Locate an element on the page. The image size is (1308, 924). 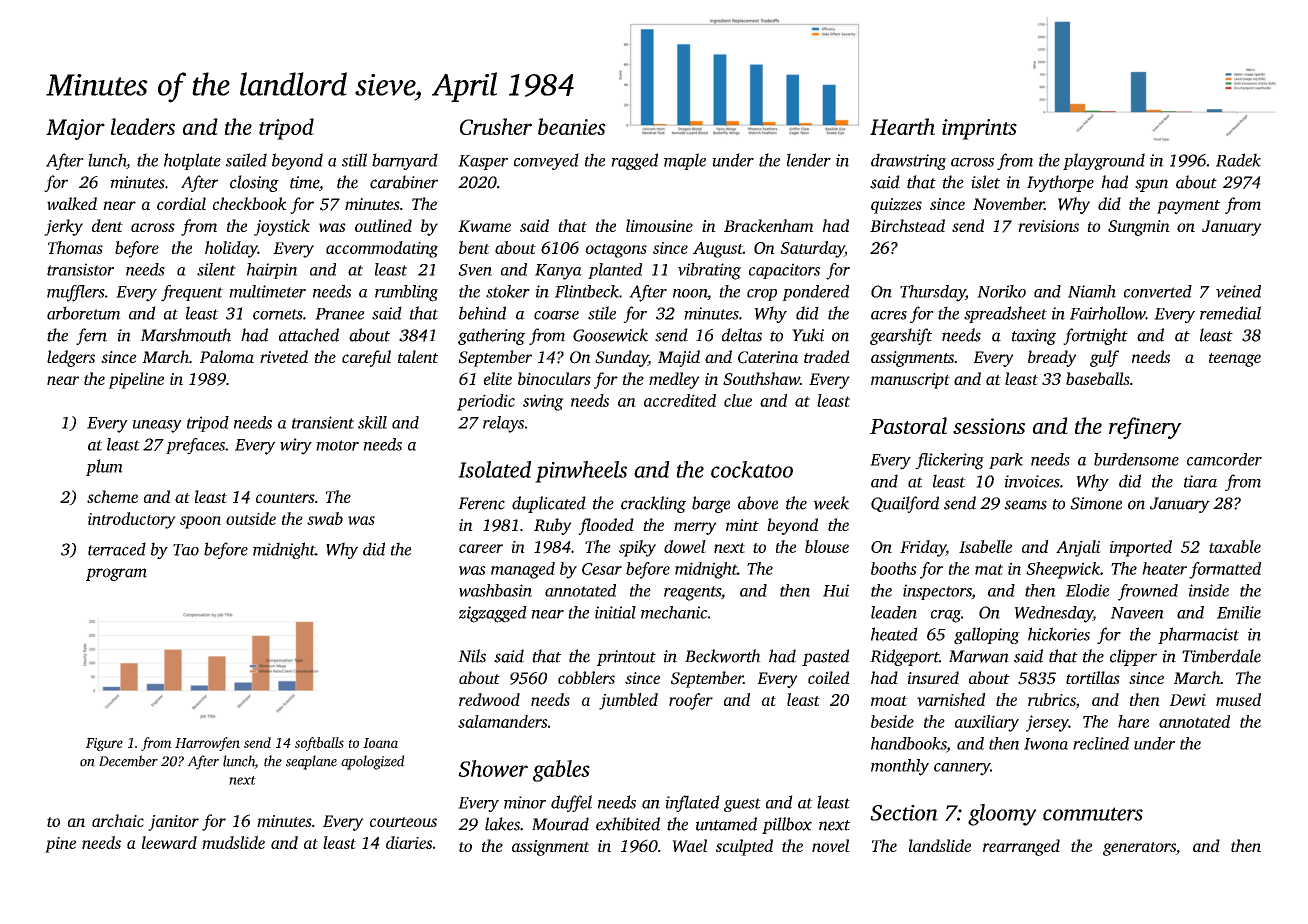
sculpted is located at coordinates (744, 847).
